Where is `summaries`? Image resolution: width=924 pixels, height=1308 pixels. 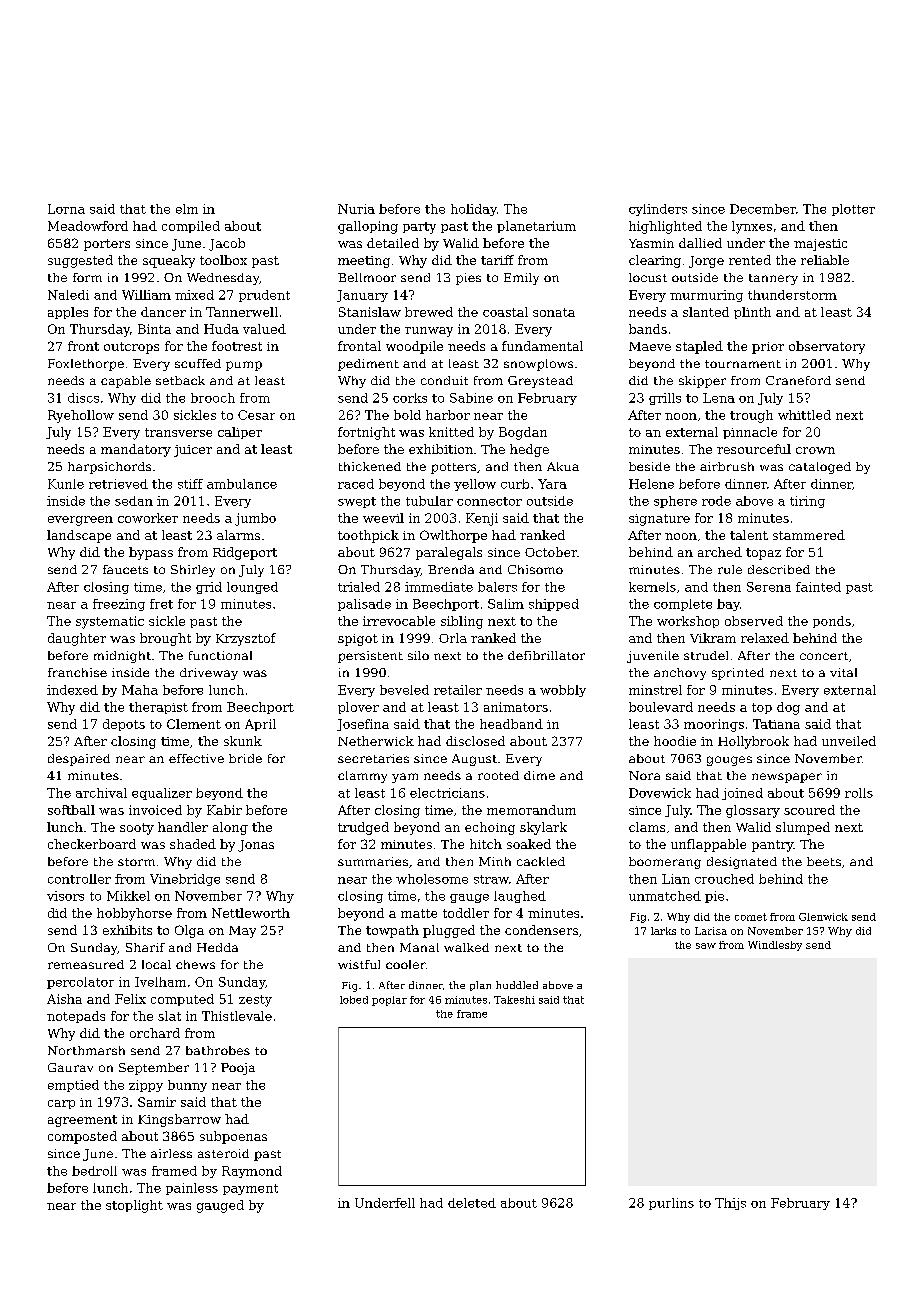 summaries is located at coordinates (373, 861).
